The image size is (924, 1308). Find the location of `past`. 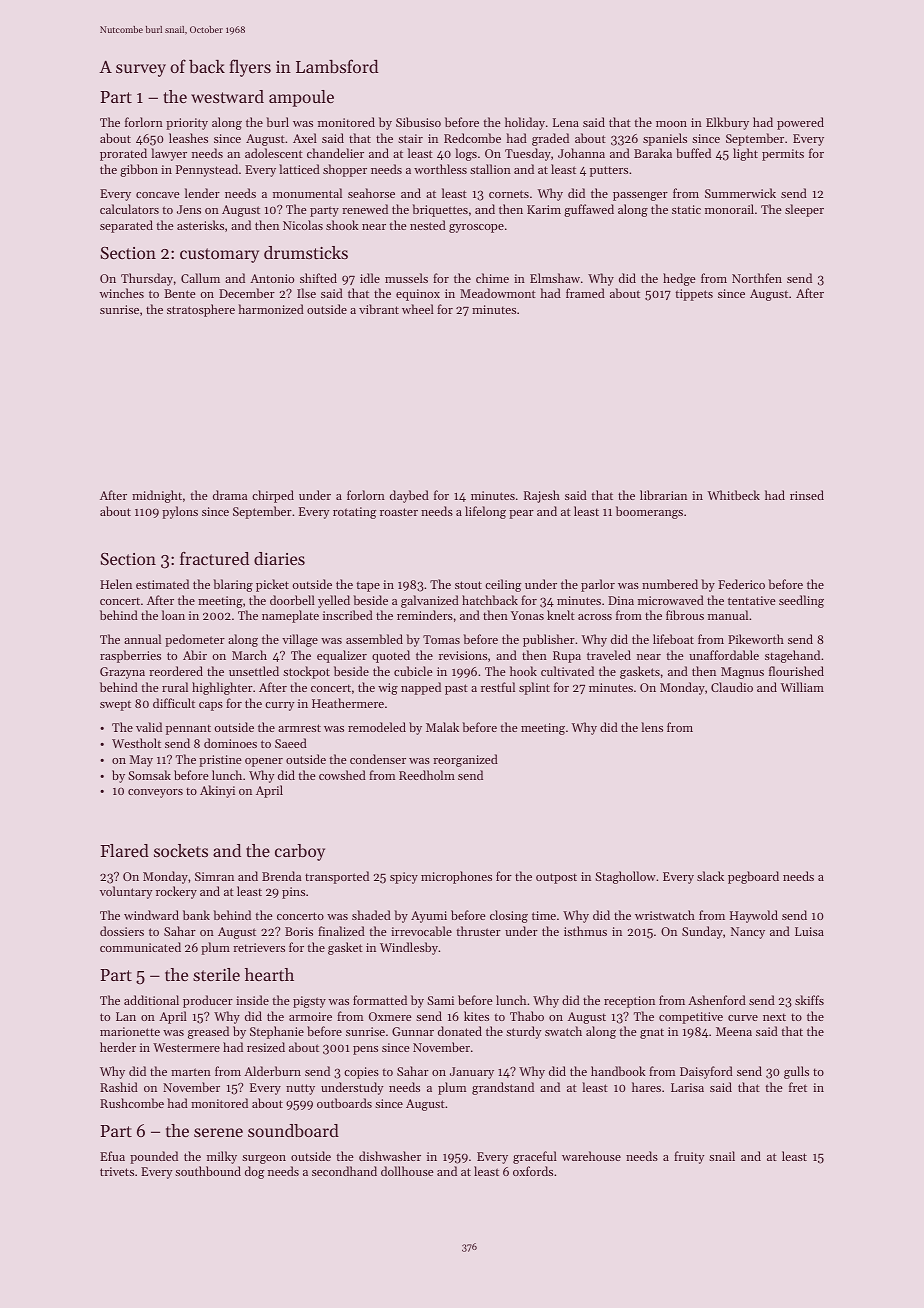

past is located at coordinates (456, 689).
